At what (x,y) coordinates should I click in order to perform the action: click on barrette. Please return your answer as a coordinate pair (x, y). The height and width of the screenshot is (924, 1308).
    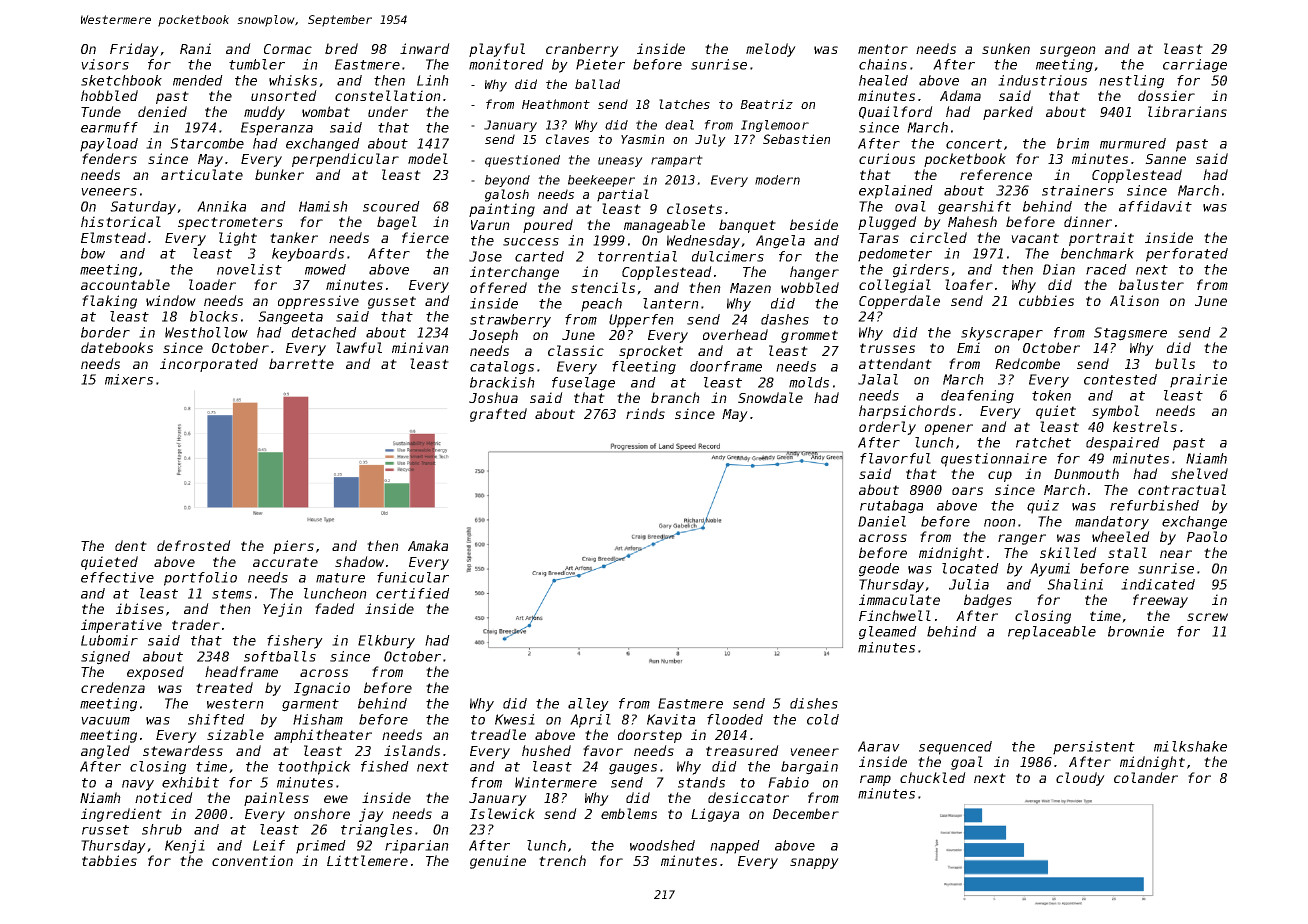
    Looking at the image, I should click on (301, 363).
